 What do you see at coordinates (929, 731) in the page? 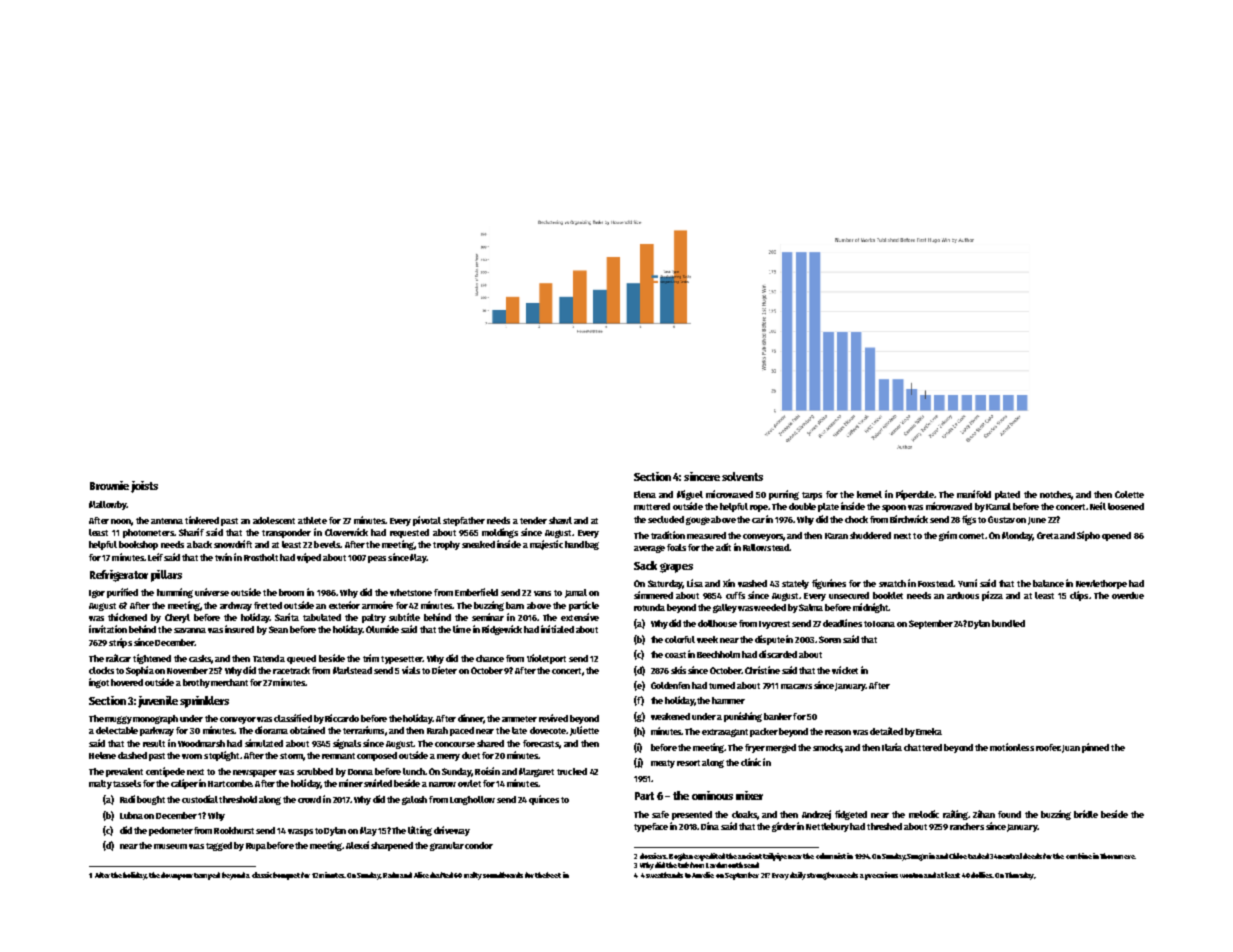
I see `Emeka` at bounding box center [929, 731].
